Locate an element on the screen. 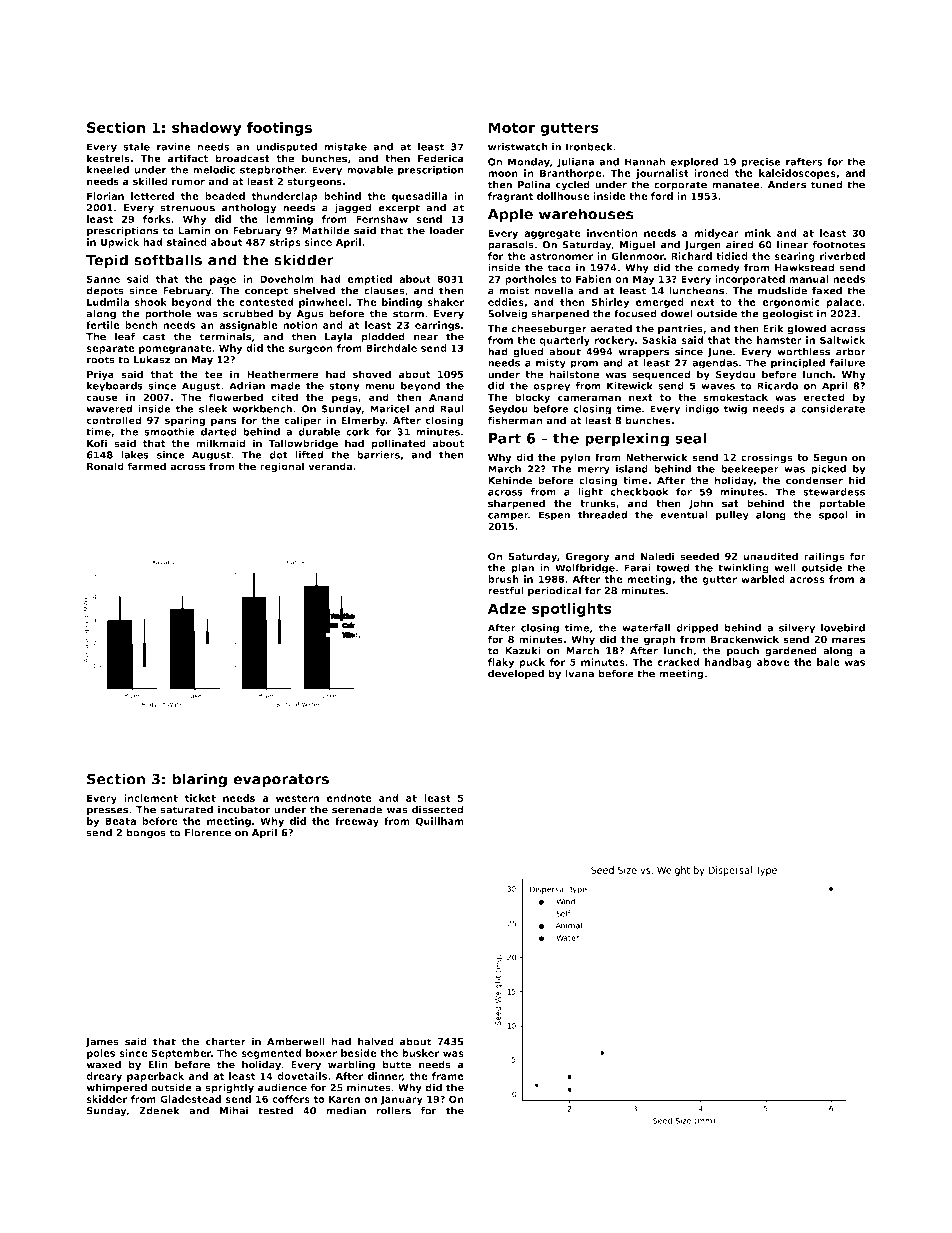 This screenshot has width=952, height=1233. Zdenek is located at coordinates (159, 1110).
